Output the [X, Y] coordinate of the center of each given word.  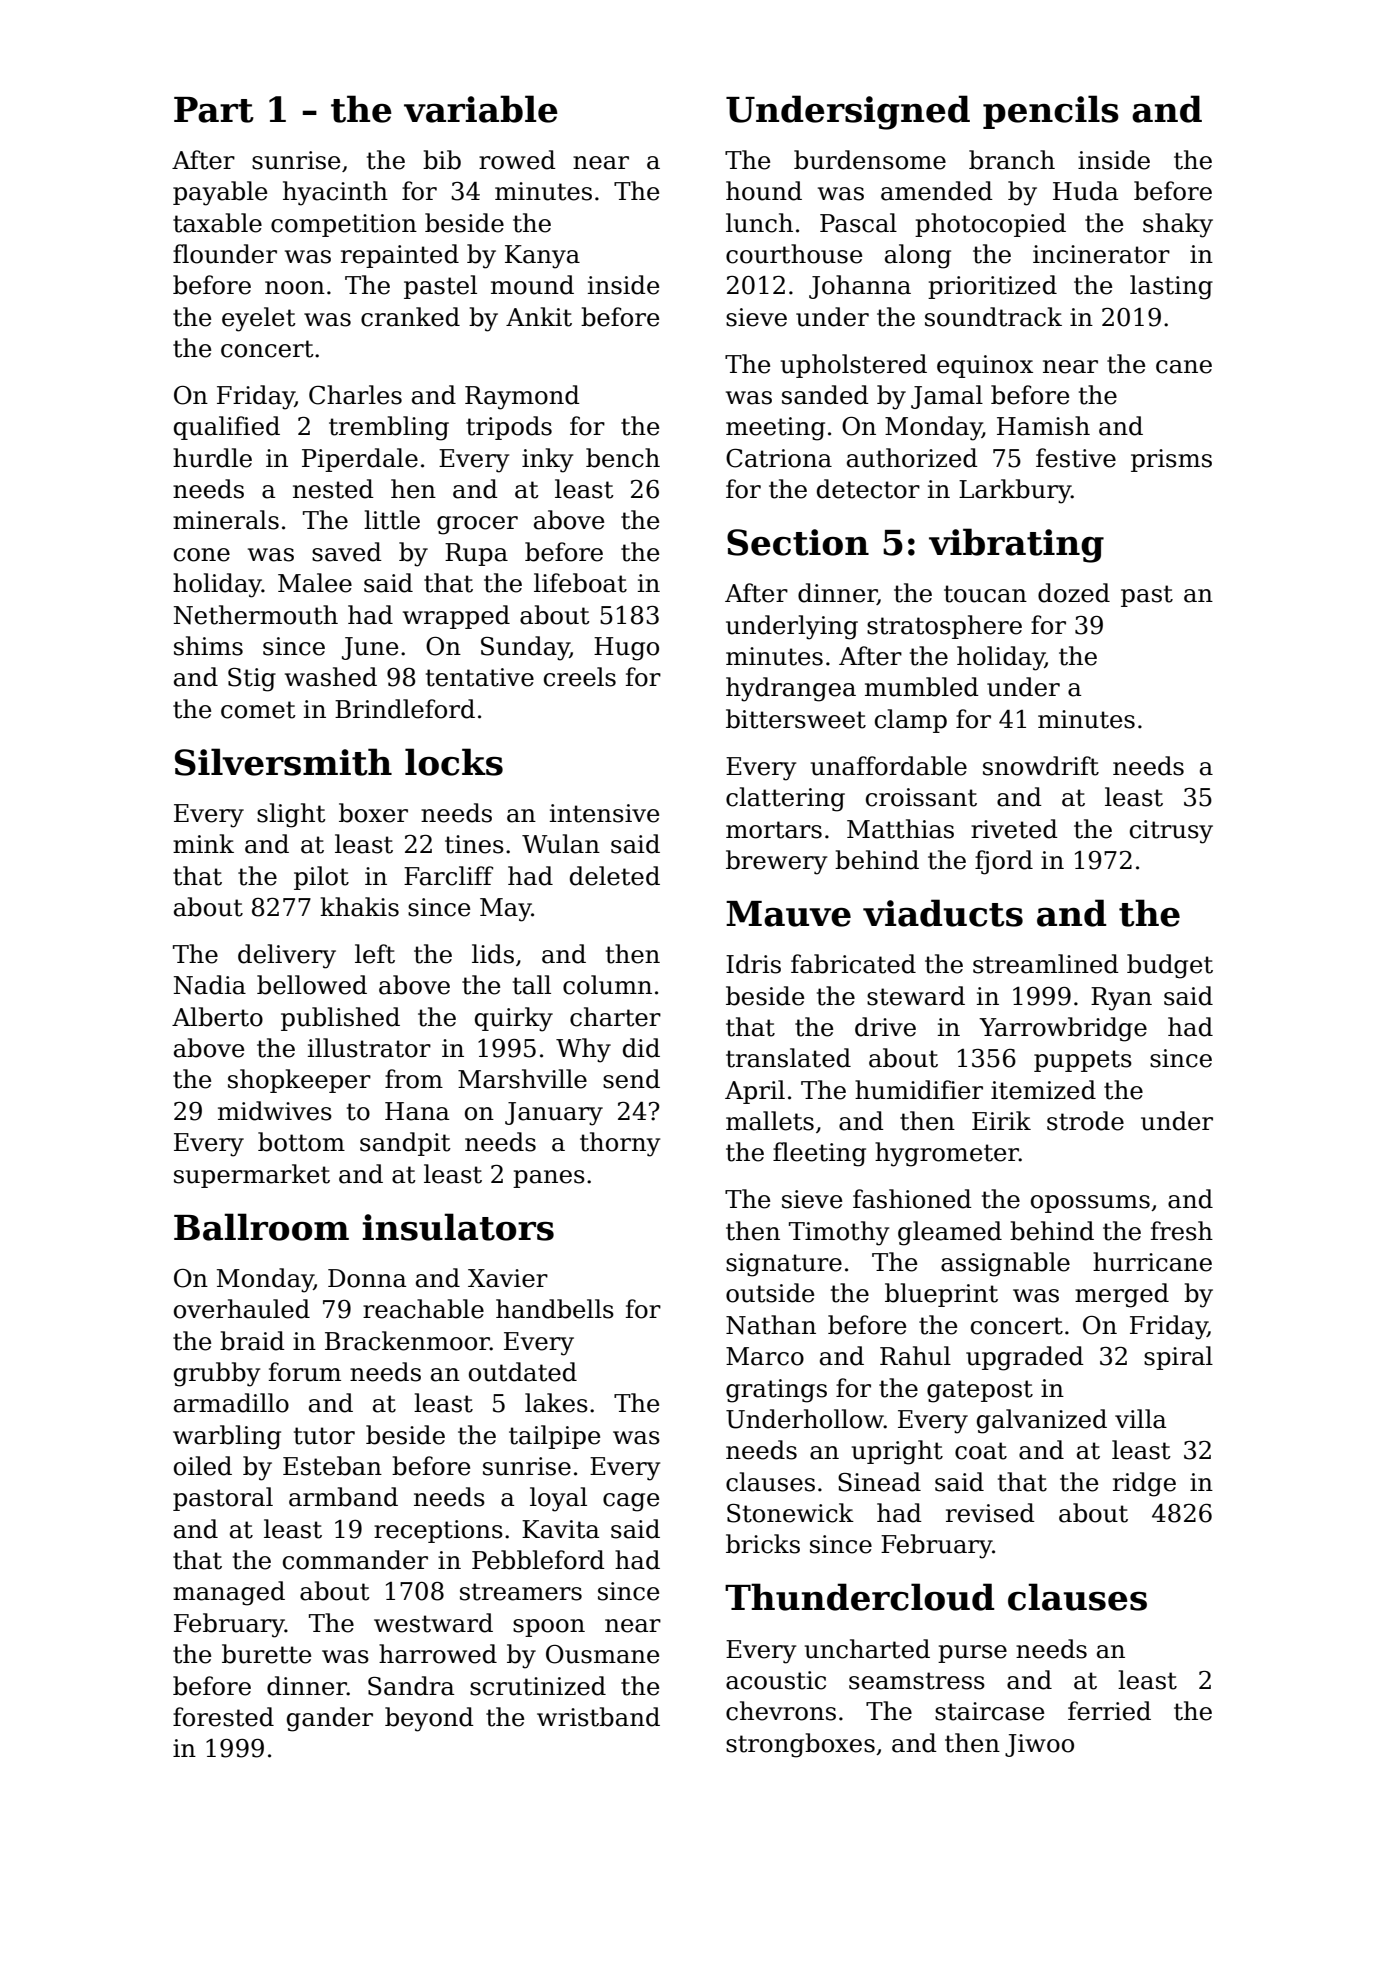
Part [214, 110]
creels [580, 677]
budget [1170, 966]
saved [347, 552]
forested [223, 1717]
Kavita [560, 1529]
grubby [217, 1374]
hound [764, 191]
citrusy [1171, 832]
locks [454, 762]
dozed [1074, 593]
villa [1140, 1419]
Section [798, 542]
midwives [275, 1111]
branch [1012, 160]
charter [615, 1017]
